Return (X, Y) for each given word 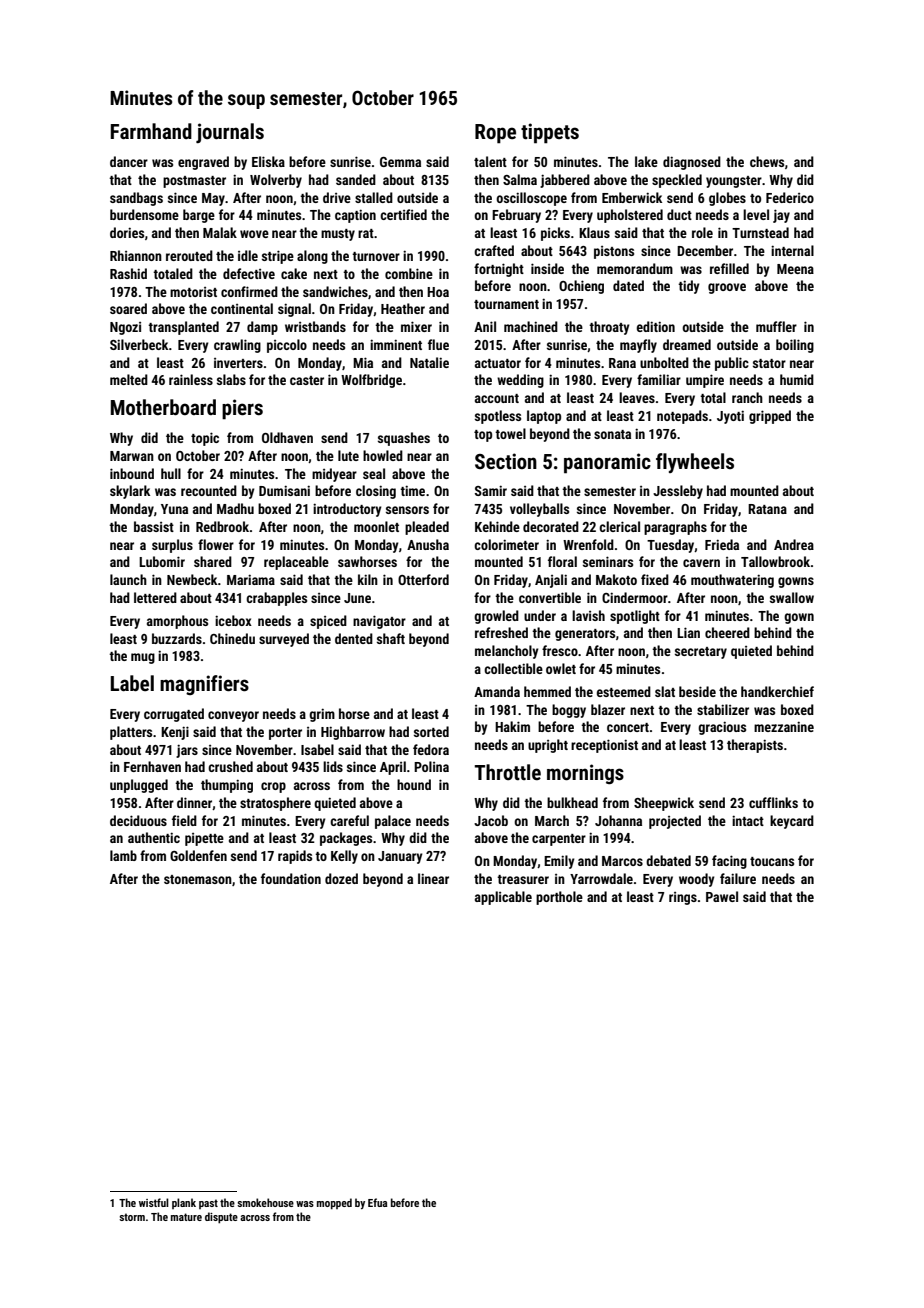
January (400, 857)
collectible (513, 668)
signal (294, 310)
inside (547, 268)
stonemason (198, 879)
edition (656, 326)
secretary (701, 653)
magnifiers (204, 685)
